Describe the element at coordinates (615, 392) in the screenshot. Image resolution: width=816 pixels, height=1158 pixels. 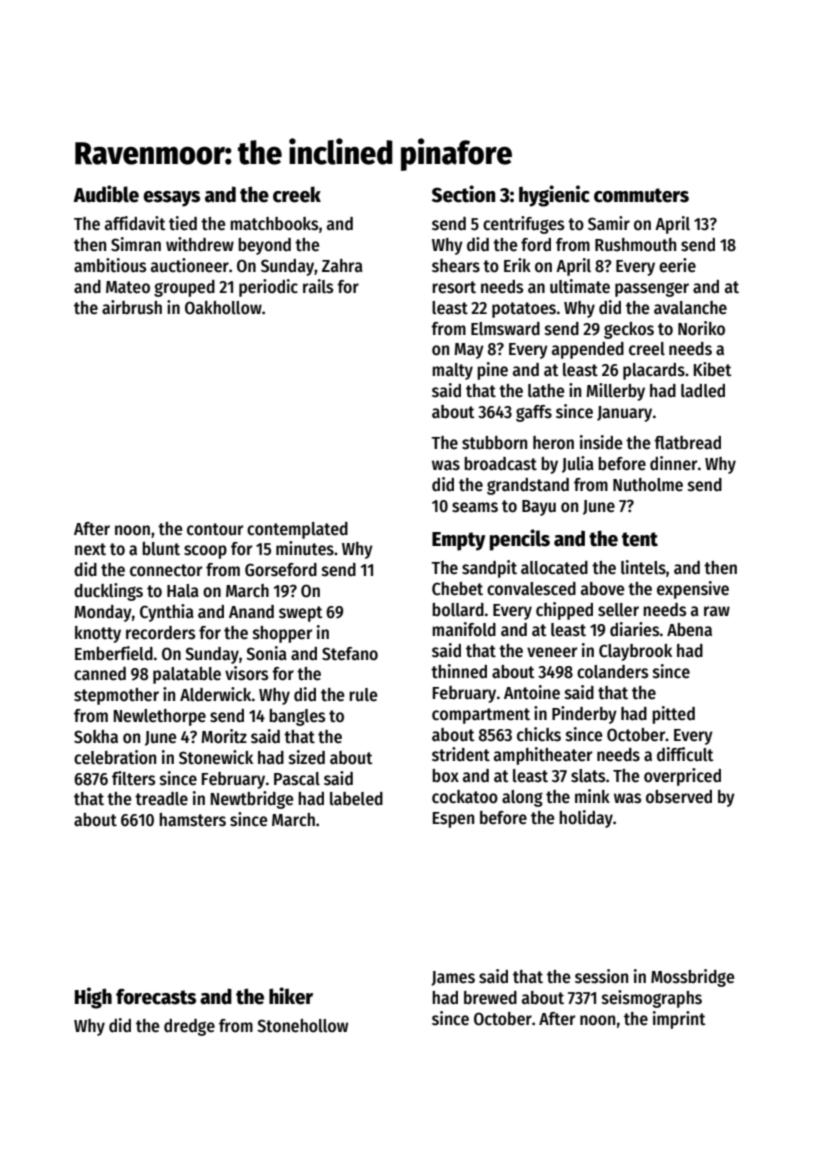
I see `Millerby` at that location.
